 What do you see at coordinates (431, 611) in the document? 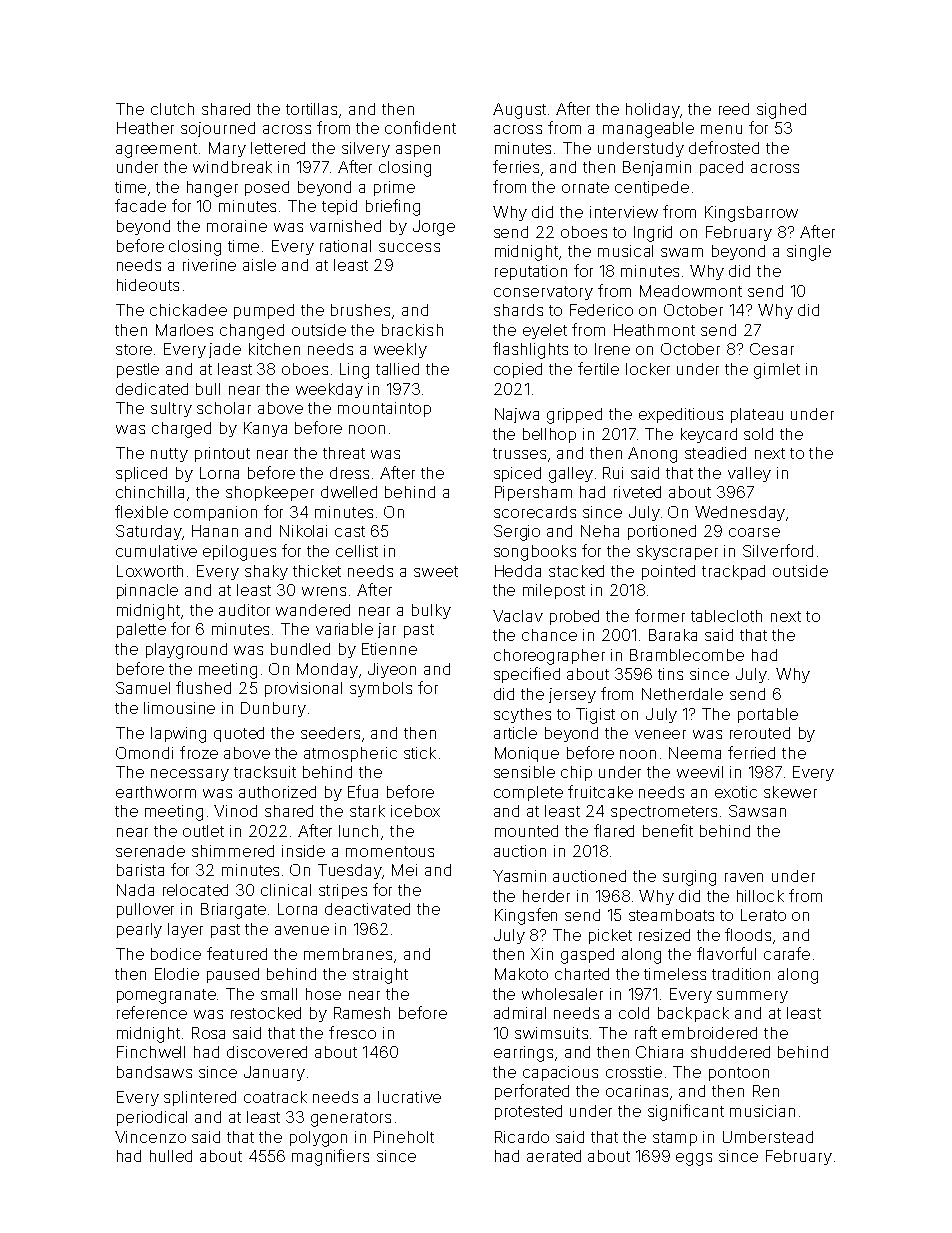
I see `bulky` at bounding box center [431, 611].
